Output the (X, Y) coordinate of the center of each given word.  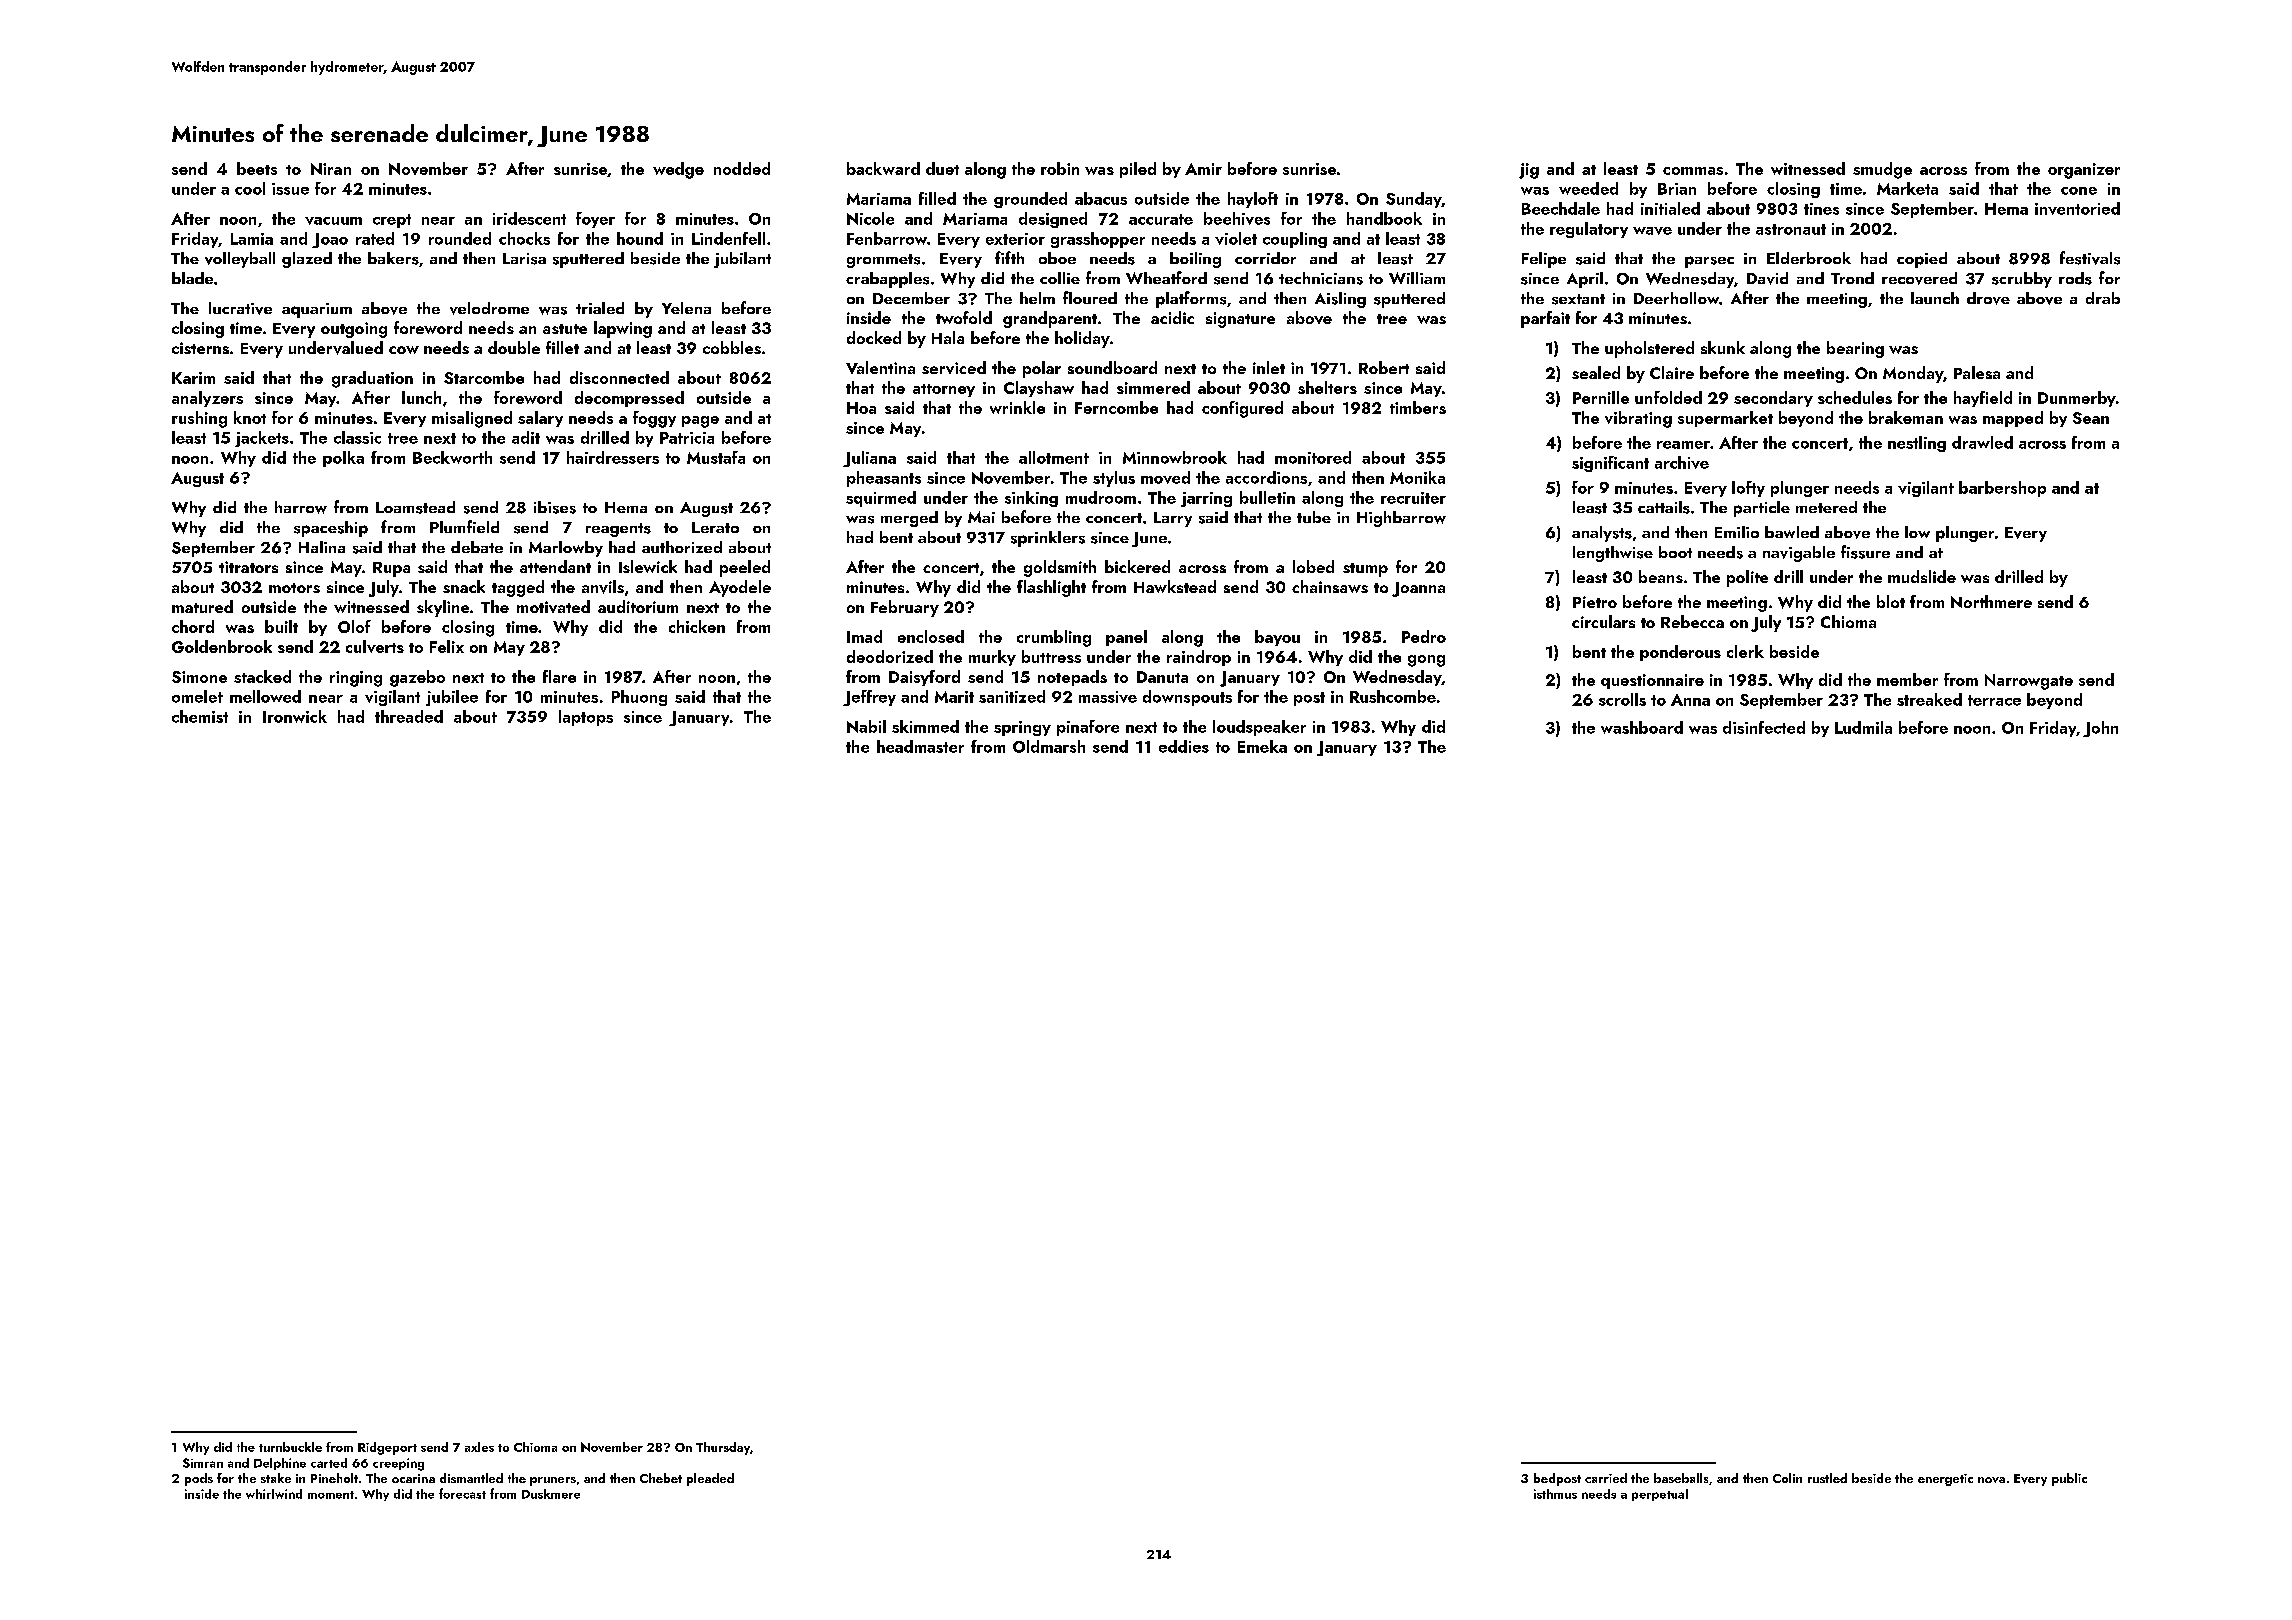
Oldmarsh (1049, 746)
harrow (301, 507)
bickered (1137, 566)
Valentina (880, 367)
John (2100, 729)
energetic (1945, 1480)
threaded (409, 716)
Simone (199, 677)
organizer (2084, 171)
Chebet (661, 1478)
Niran (331, 169)
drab (2103, 298)
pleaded (710, 1479)
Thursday (723, 1448)
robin (1060, 168)
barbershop (2002, 489)
